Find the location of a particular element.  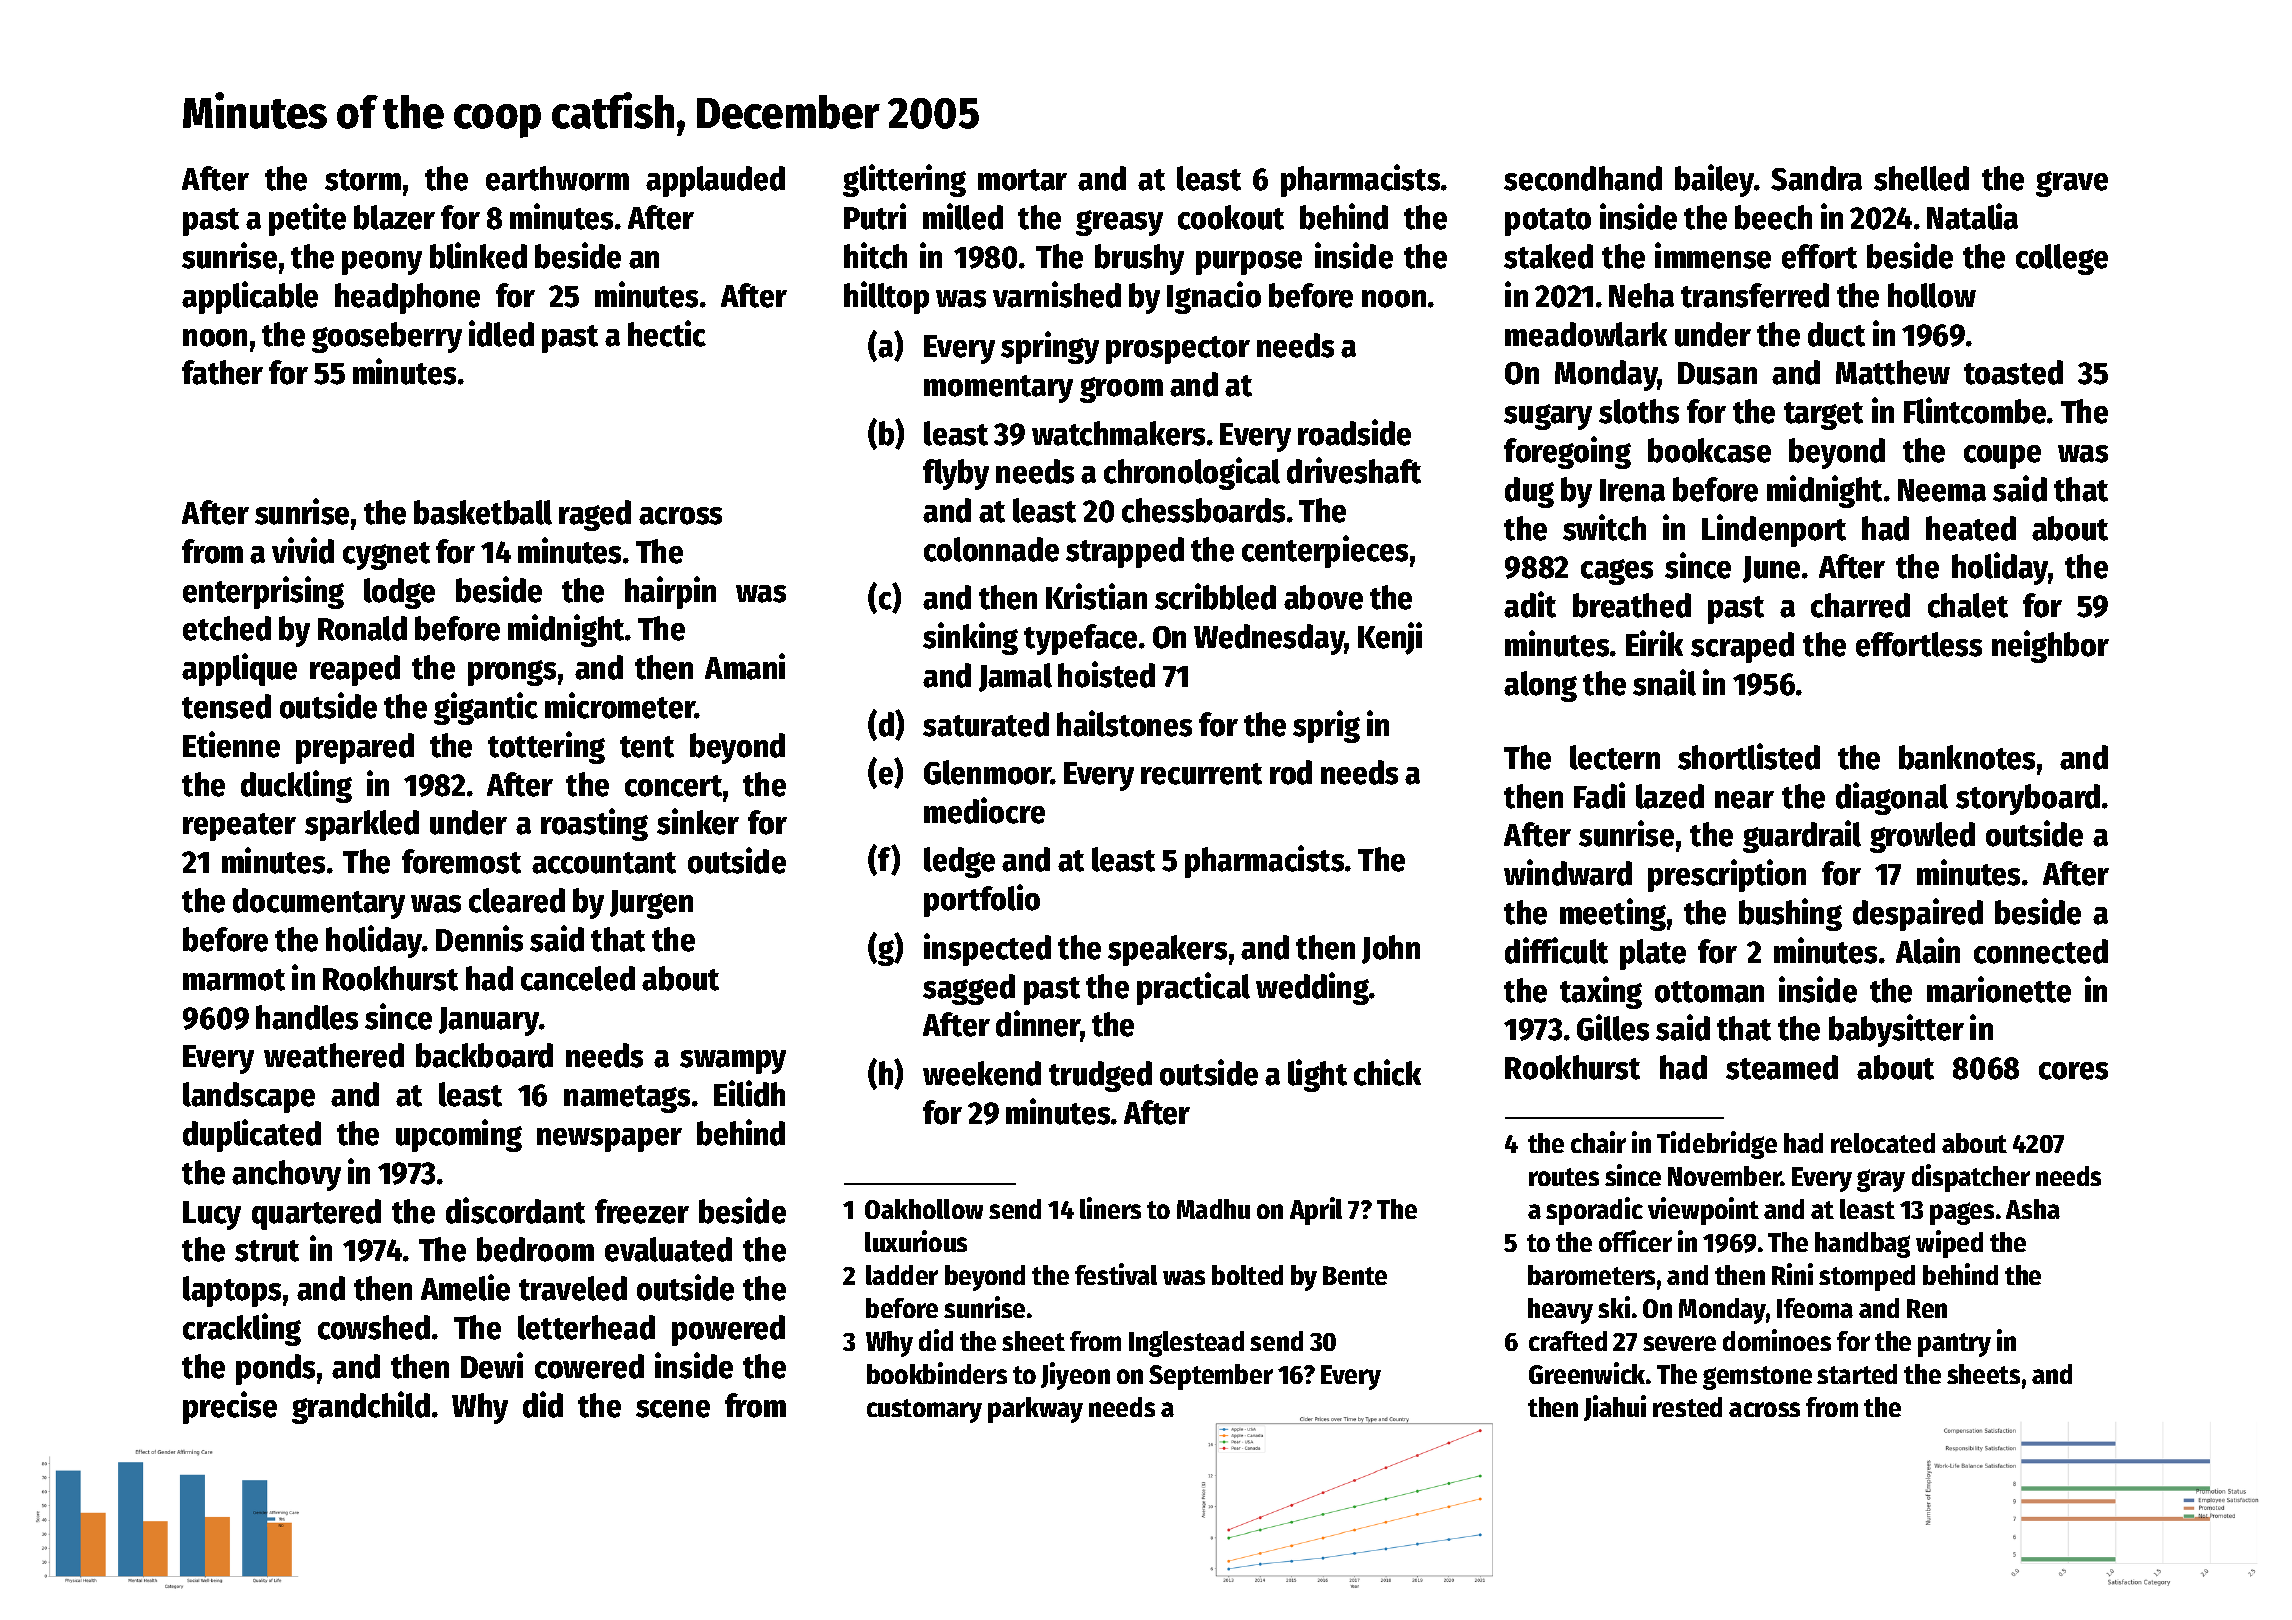

earthworm is located at coordinates (557, 178).
